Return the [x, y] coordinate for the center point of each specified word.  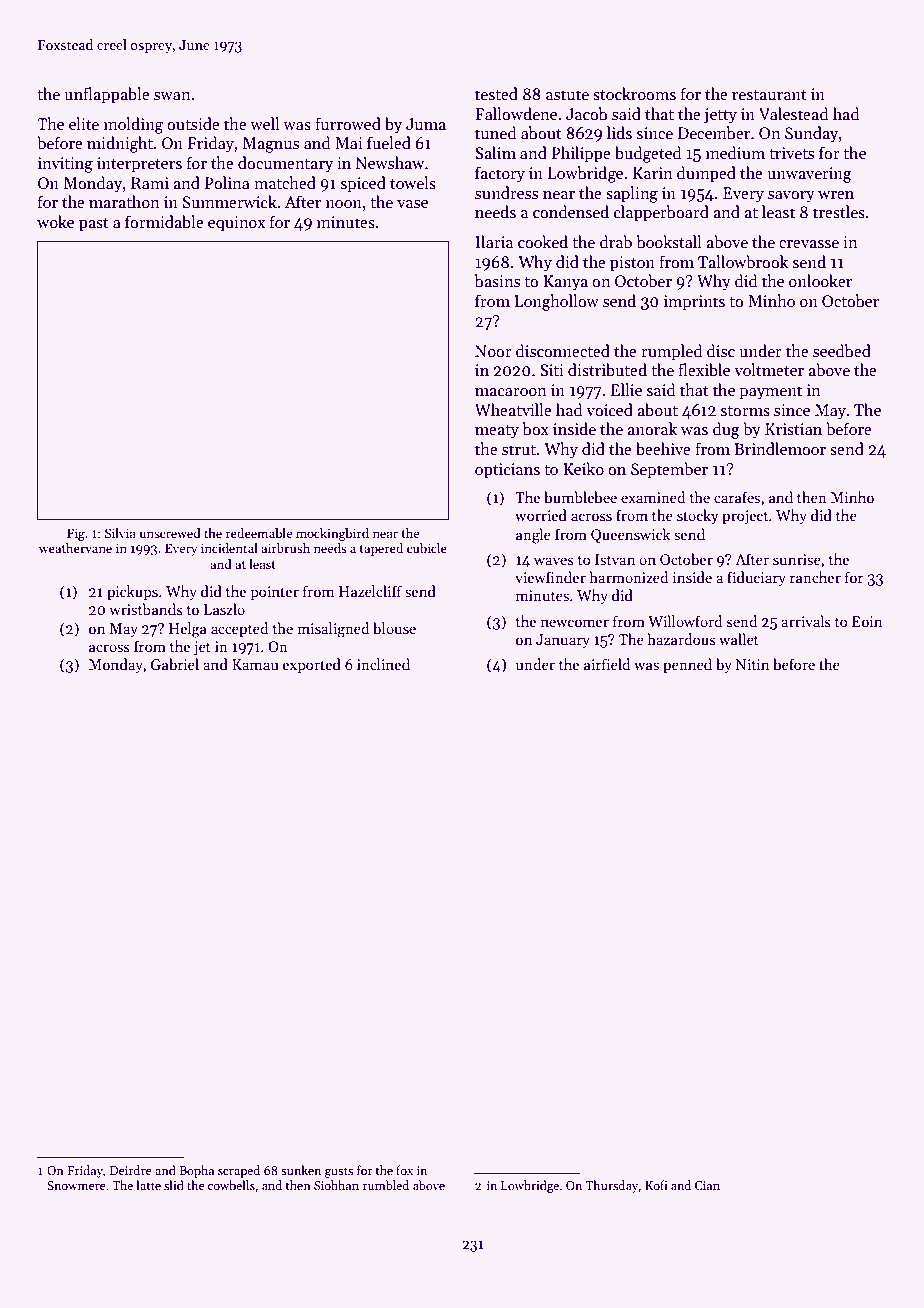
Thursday [612, 1186]
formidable [164, 221]
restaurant [769, 95]
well [265, 123]
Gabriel [175, 664]
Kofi [656, 1185]
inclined [383, 664]
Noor [493, 351]
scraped [239, 1171]
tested [496, 93]
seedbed [842, 351]
